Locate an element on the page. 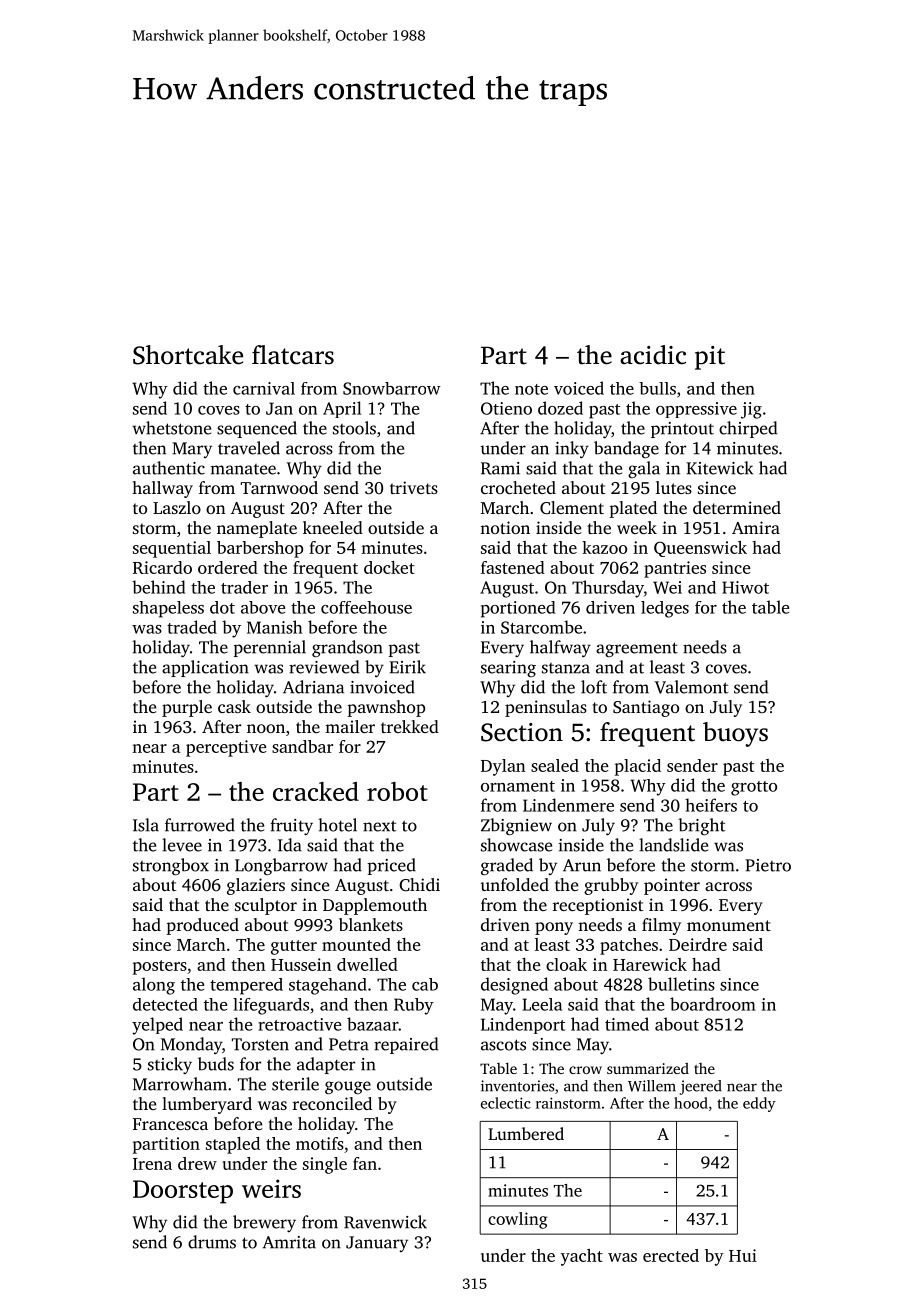 The image size is (924, 1314). pit is located at coordinates (710, 358).
